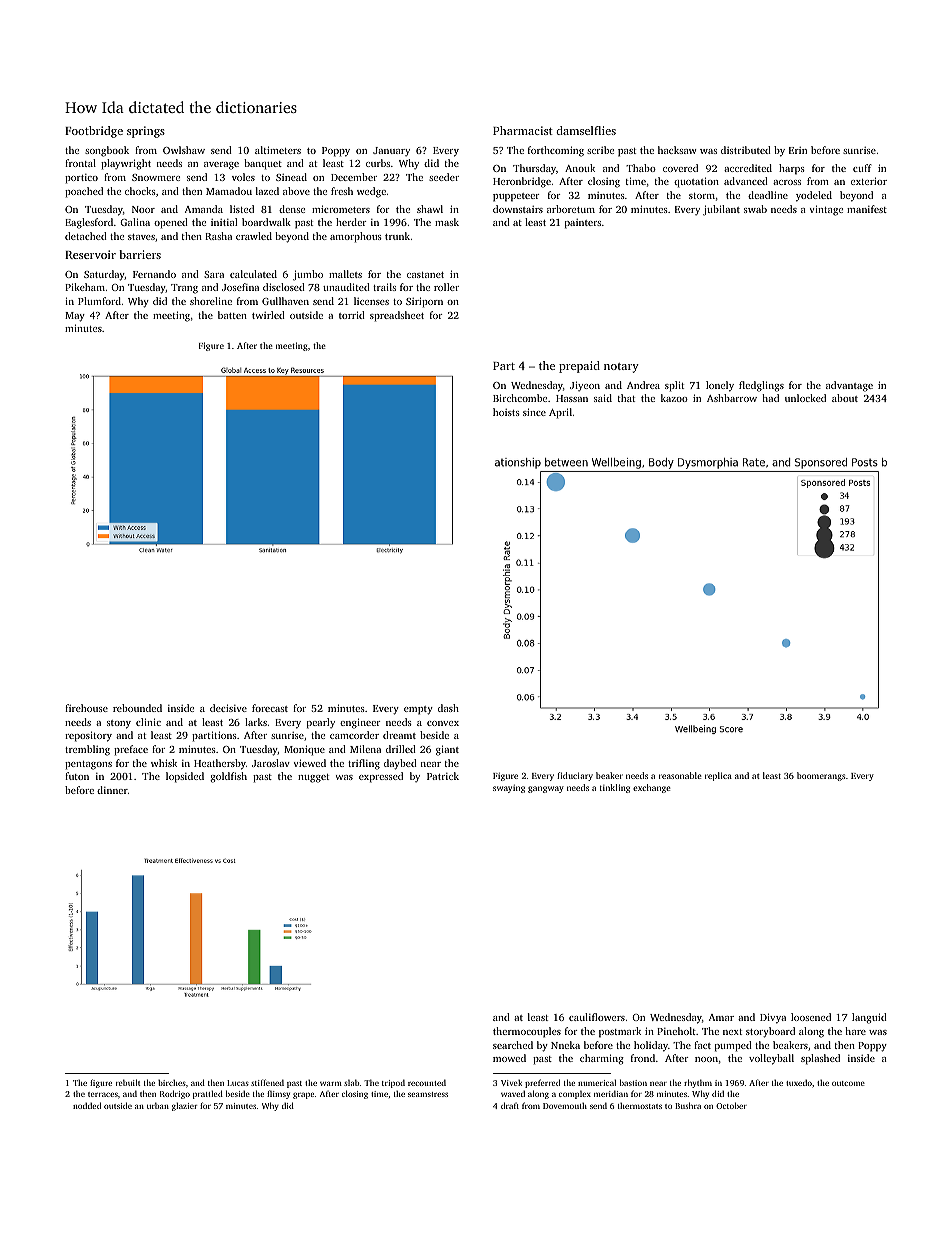 This screenshot has width=952, height=1233. Describe the element at coordinates (798, 150) in the screenshot. I see `Erin` at that location.
